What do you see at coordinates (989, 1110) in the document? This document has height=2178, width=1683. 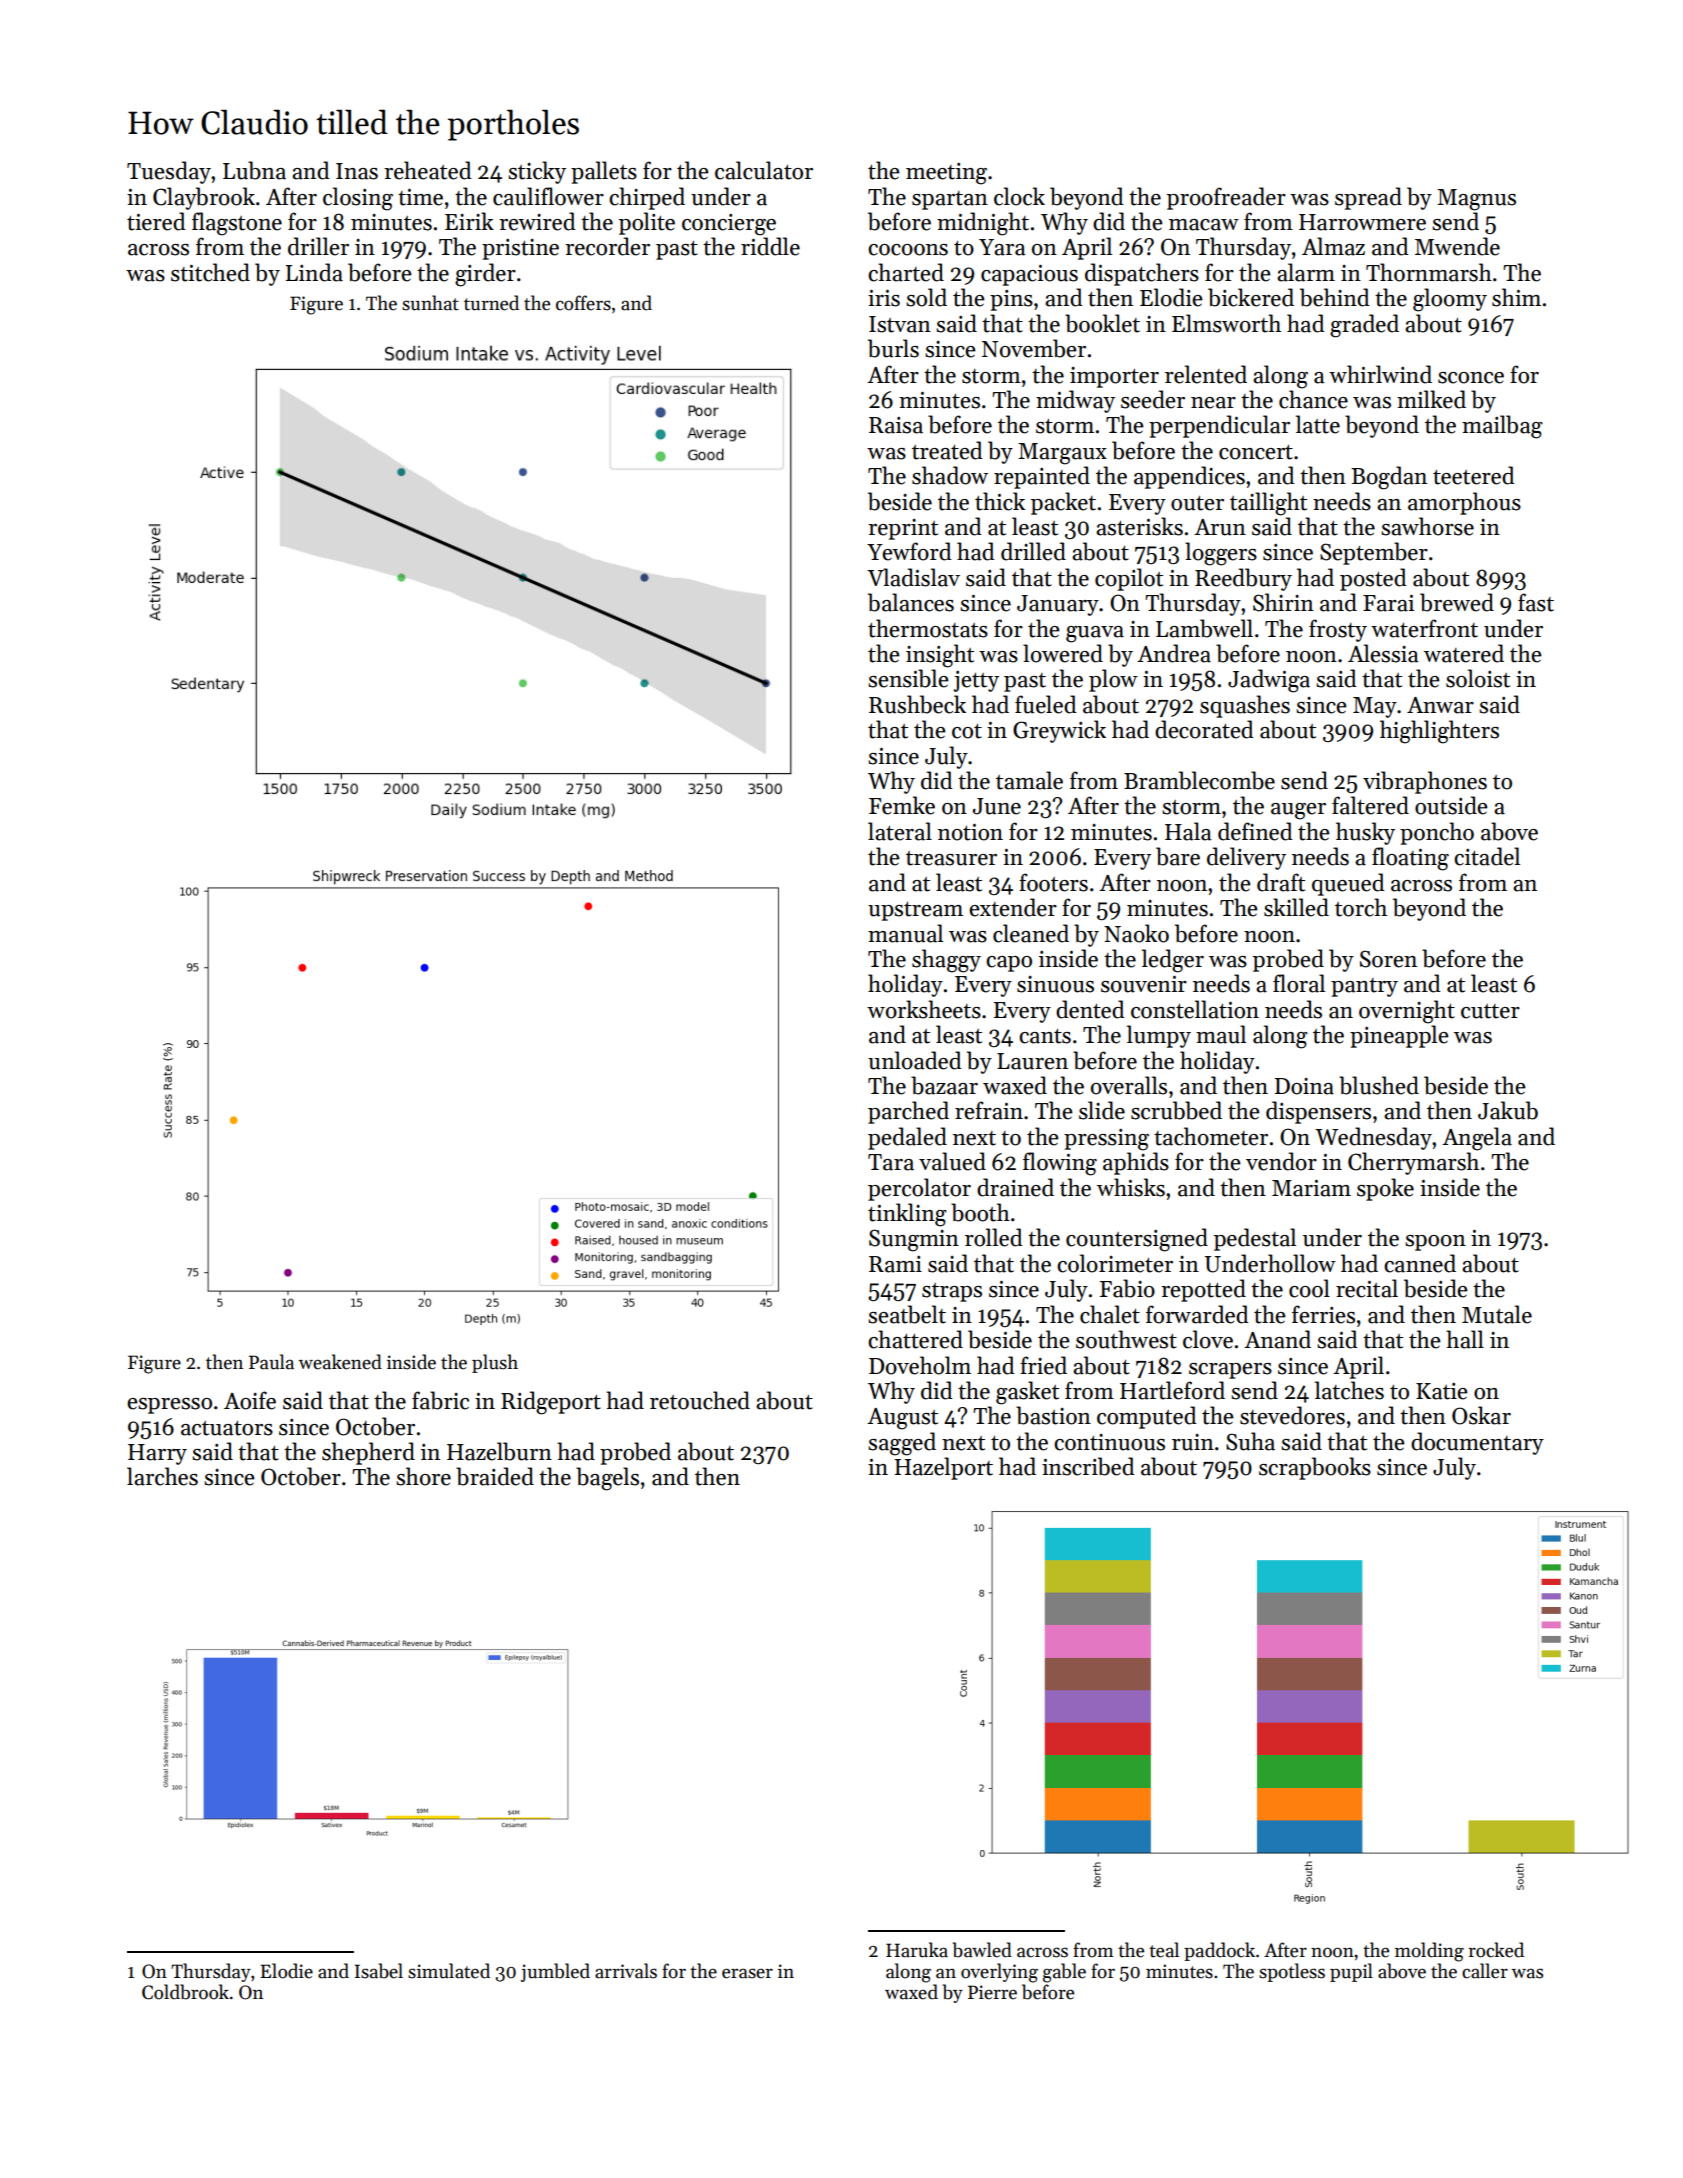 I see `refrain` at bounding box center [989, 1110].
